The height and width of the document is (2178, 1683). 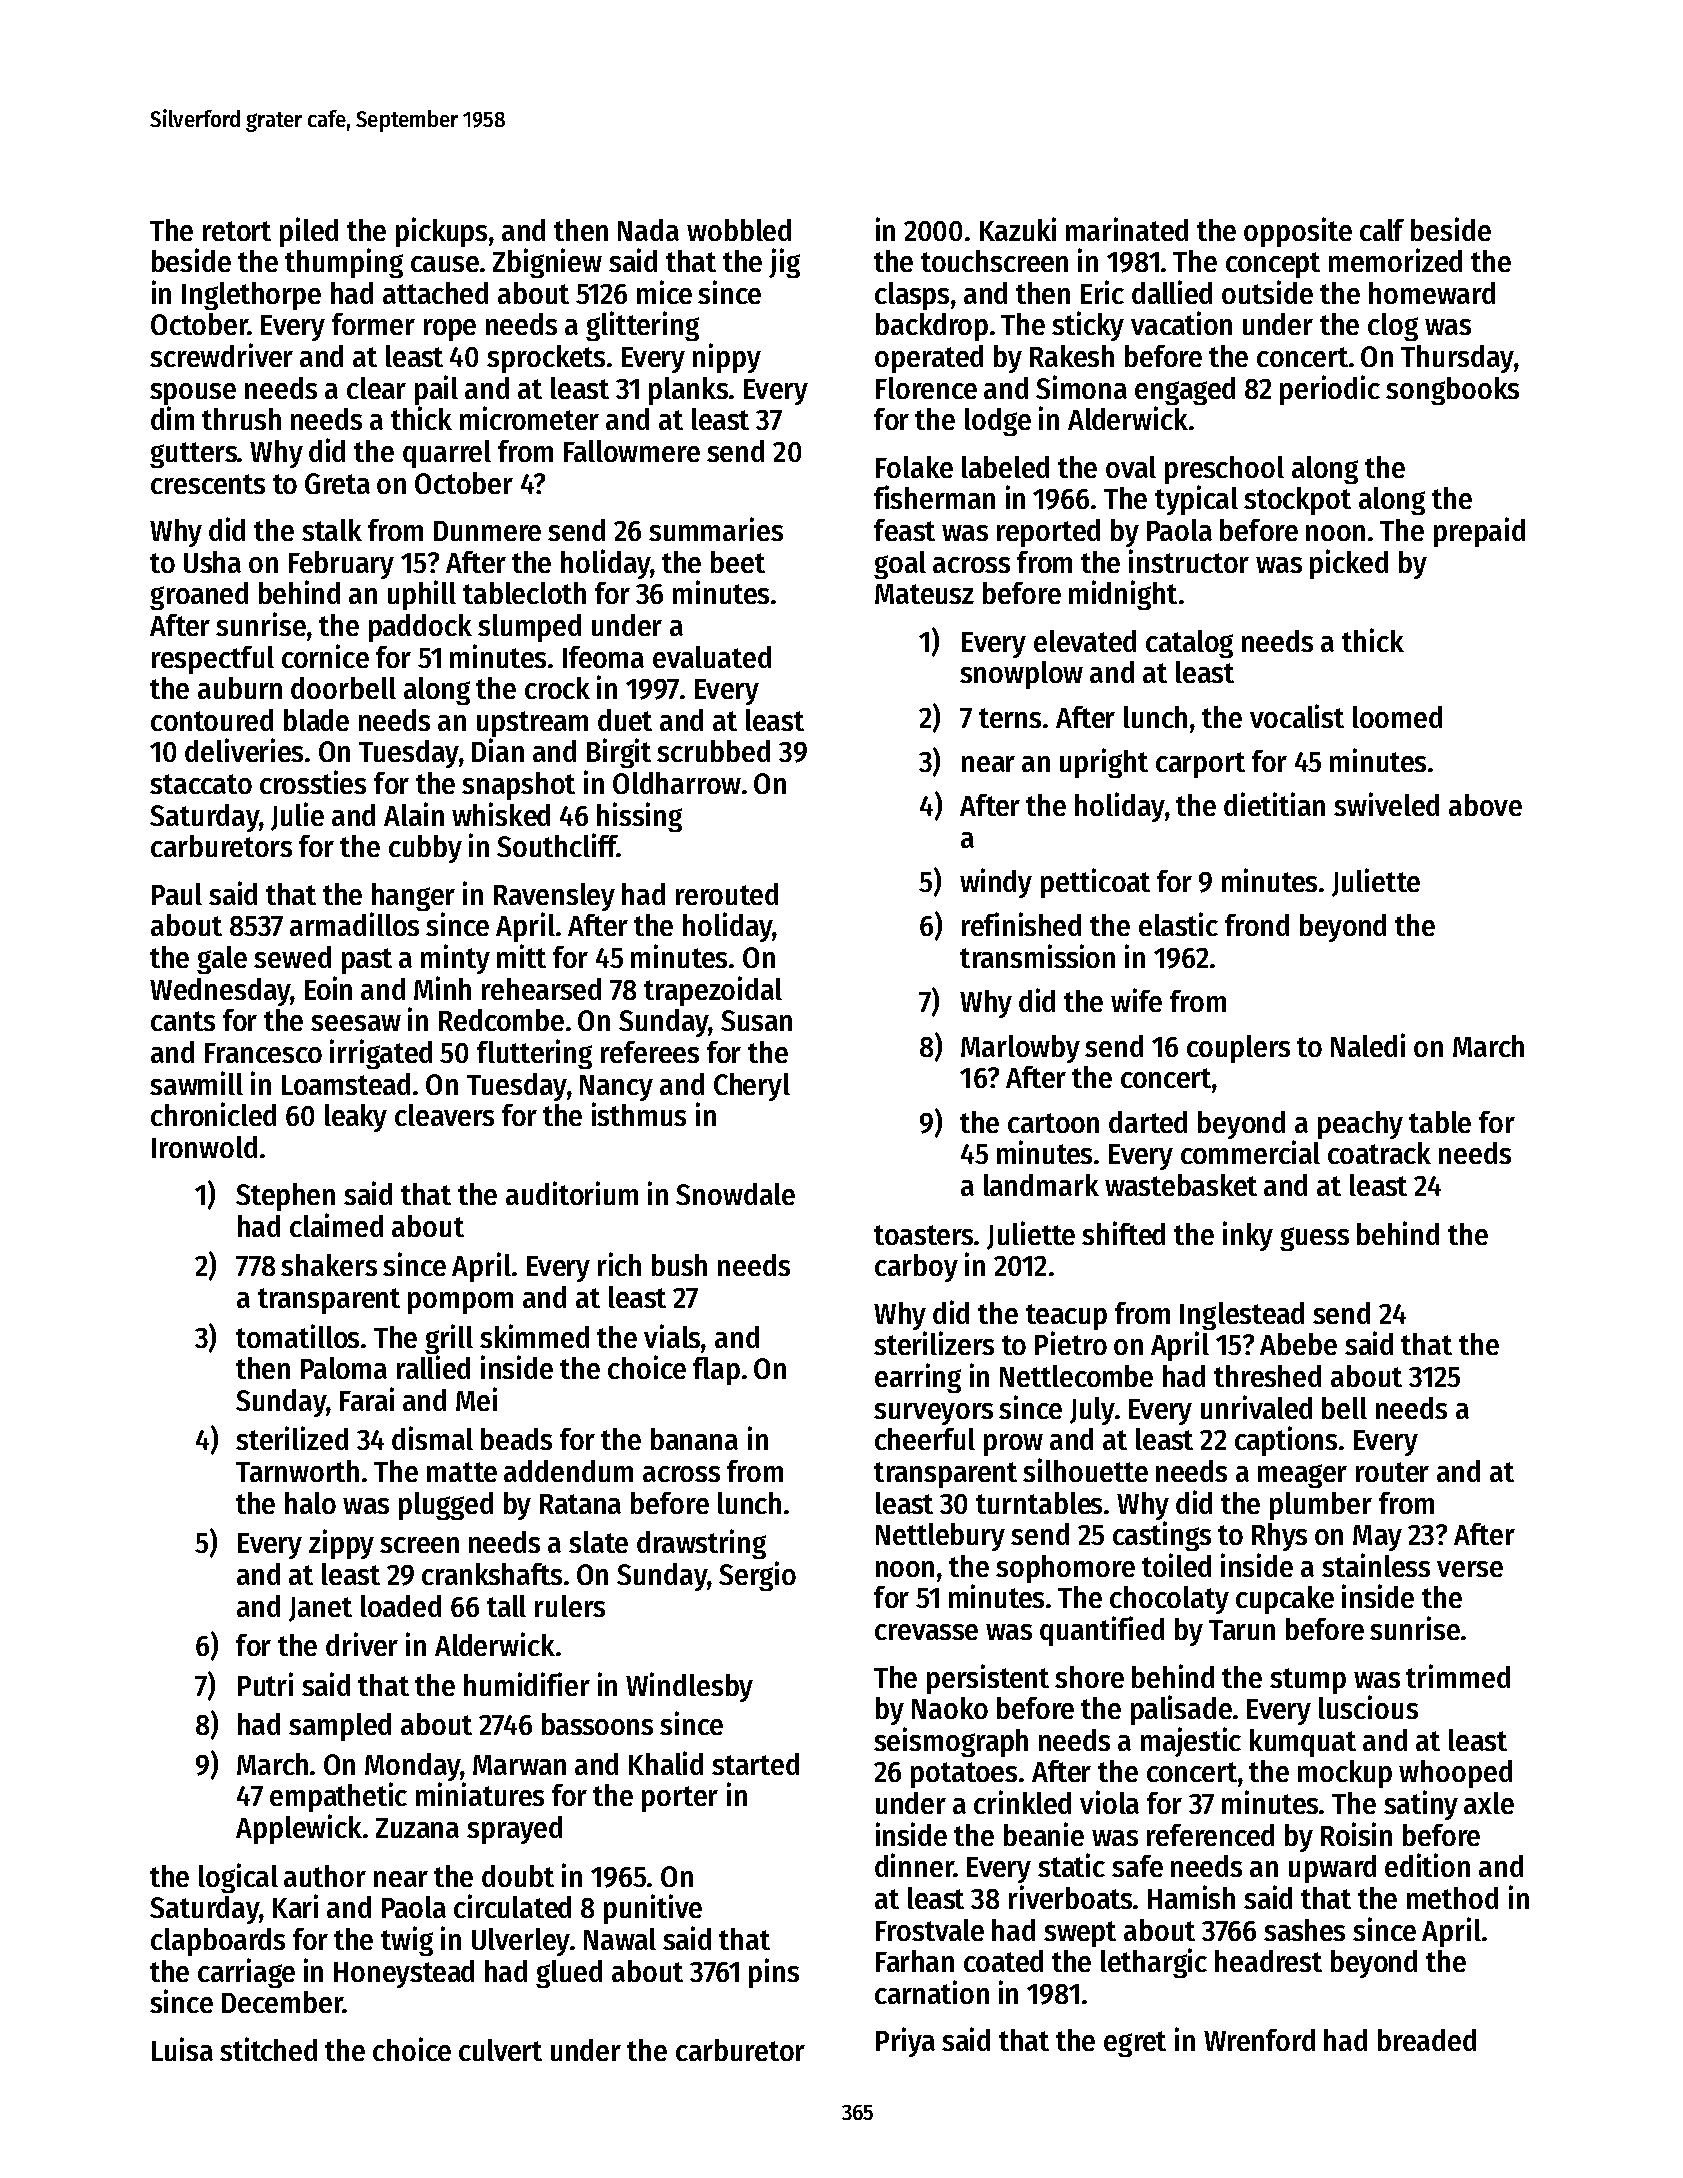 What do you see at coordinates (237, 231) in the document?
I see `retort` at bounding box center [237, 231].
